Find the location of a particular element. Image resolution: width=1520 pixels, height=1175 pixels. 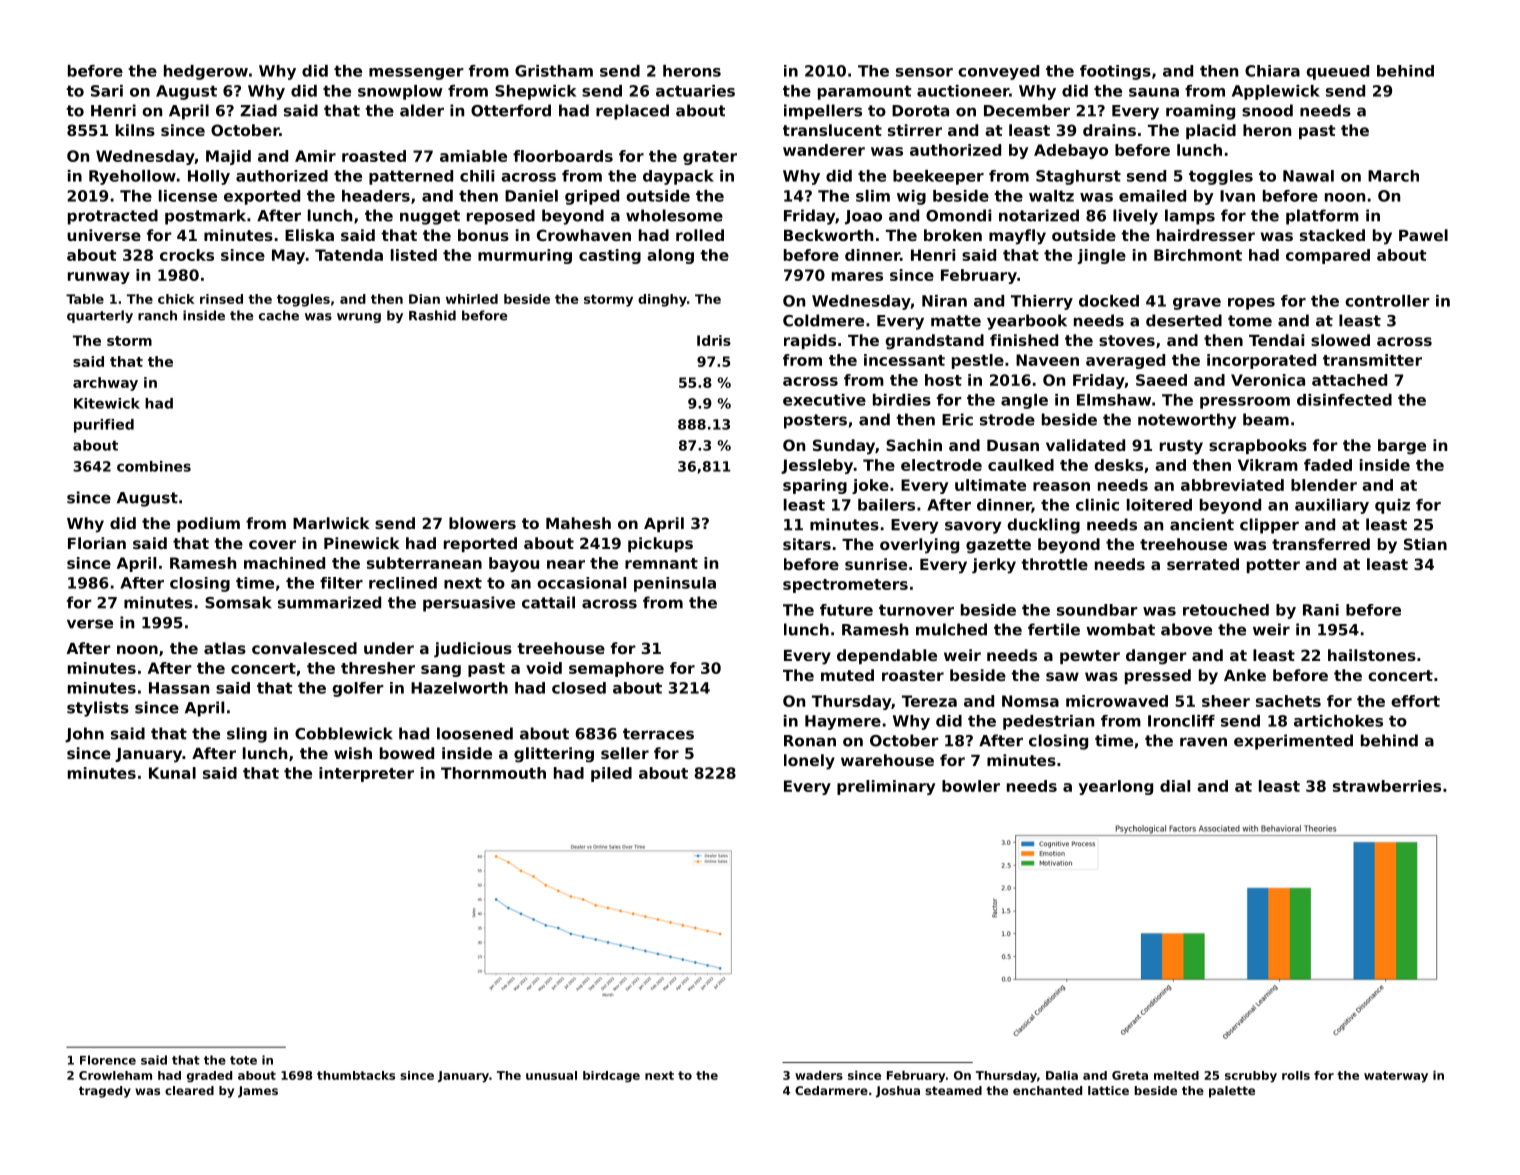

strawberries is located at coordinates (1387, 786).
